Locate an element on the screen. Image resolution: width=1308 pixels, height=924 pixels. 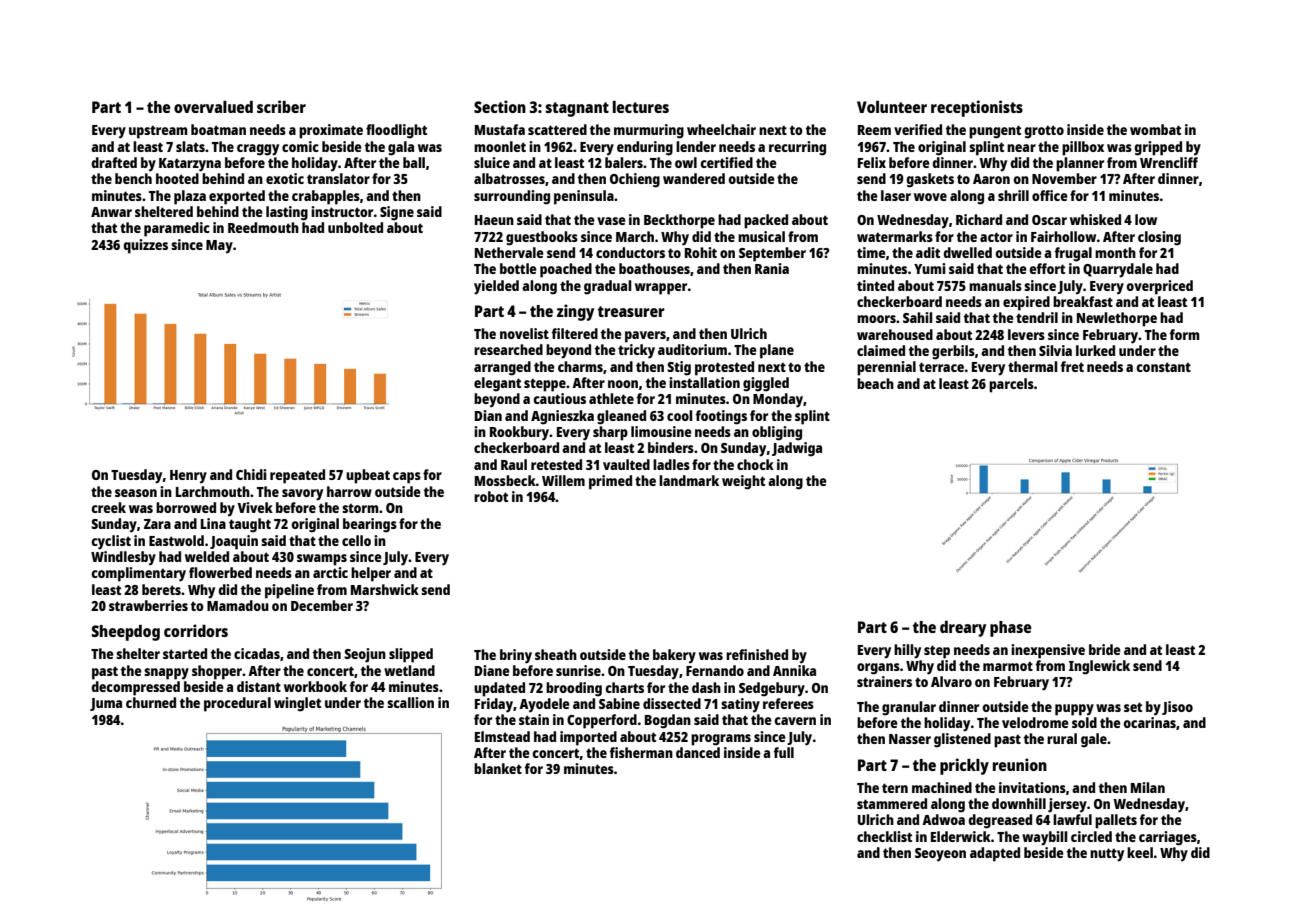
dissected is located at coordinates (672, 703).
